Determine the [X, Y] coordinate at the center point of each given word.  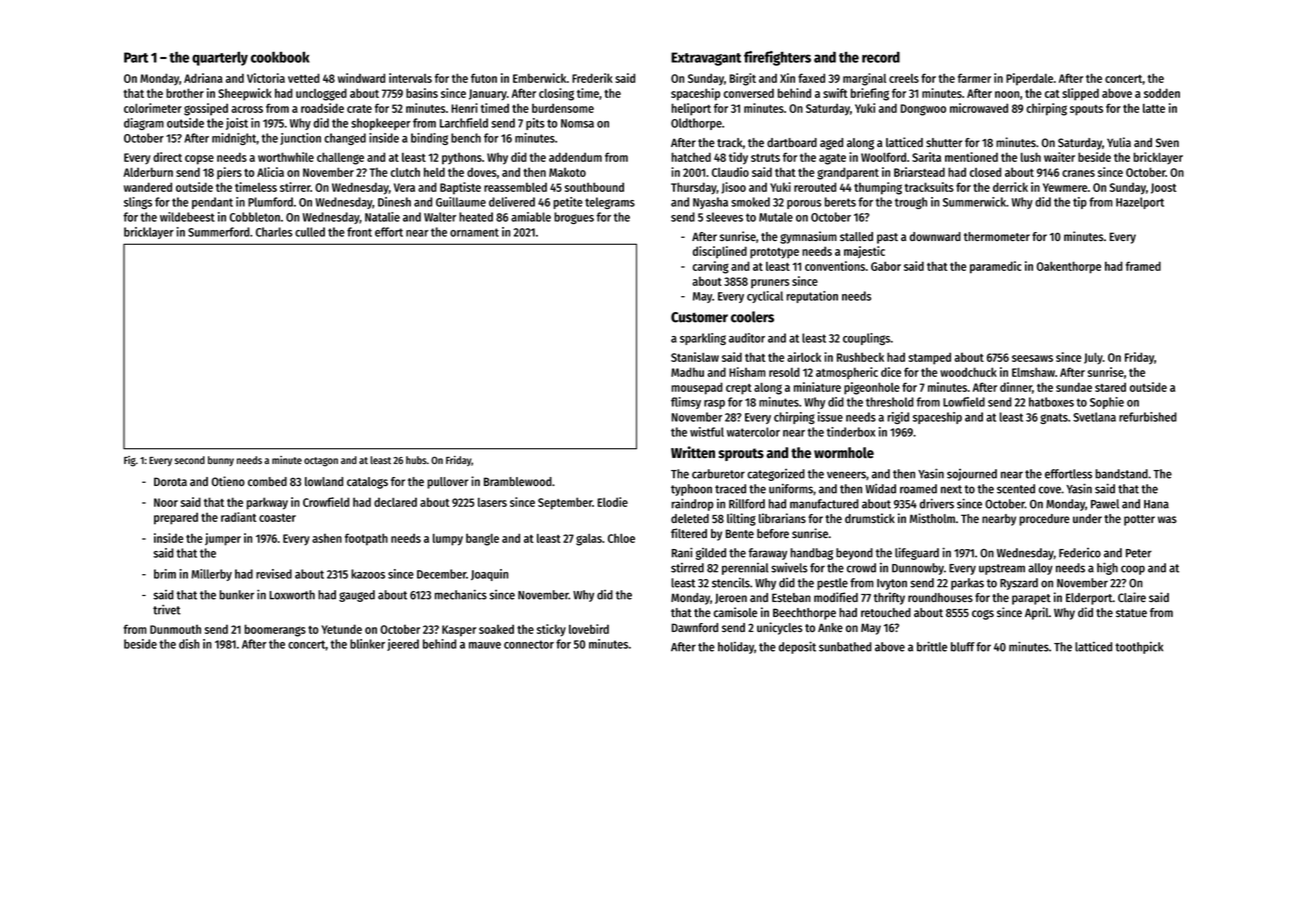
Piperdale [1029, 79]
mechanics [461, 594]
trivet [167, 609]
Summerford [219, 232]
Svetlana [1094, 417]
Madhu [687, 372]
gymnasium [808, 237]
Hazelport [1140, 203]
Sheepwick [245, 94]
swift [835, 93]
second [190, 460]
